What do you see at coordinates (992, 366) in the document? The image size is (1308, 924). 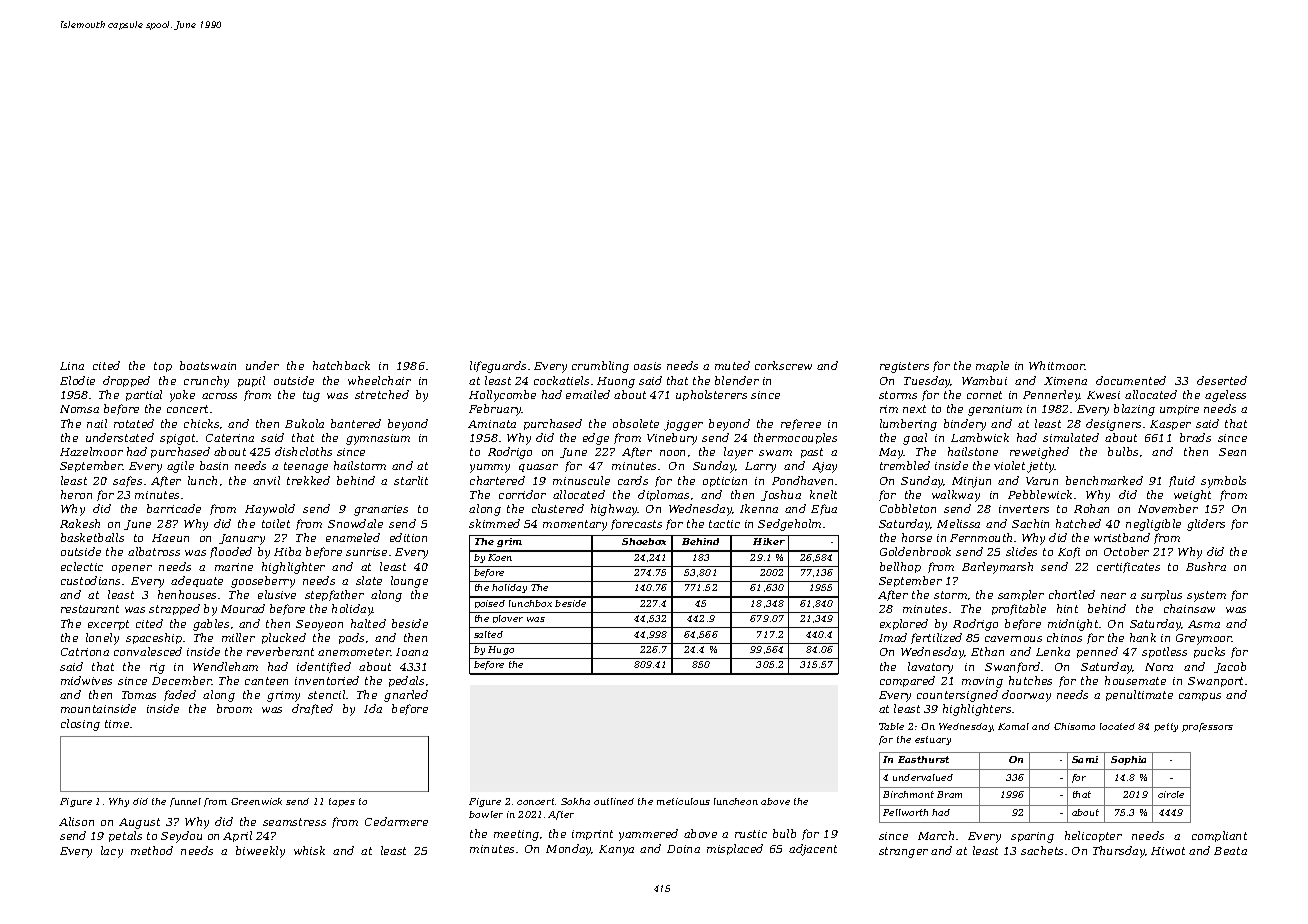 I see `maple` at bounding box center [992, 366].
